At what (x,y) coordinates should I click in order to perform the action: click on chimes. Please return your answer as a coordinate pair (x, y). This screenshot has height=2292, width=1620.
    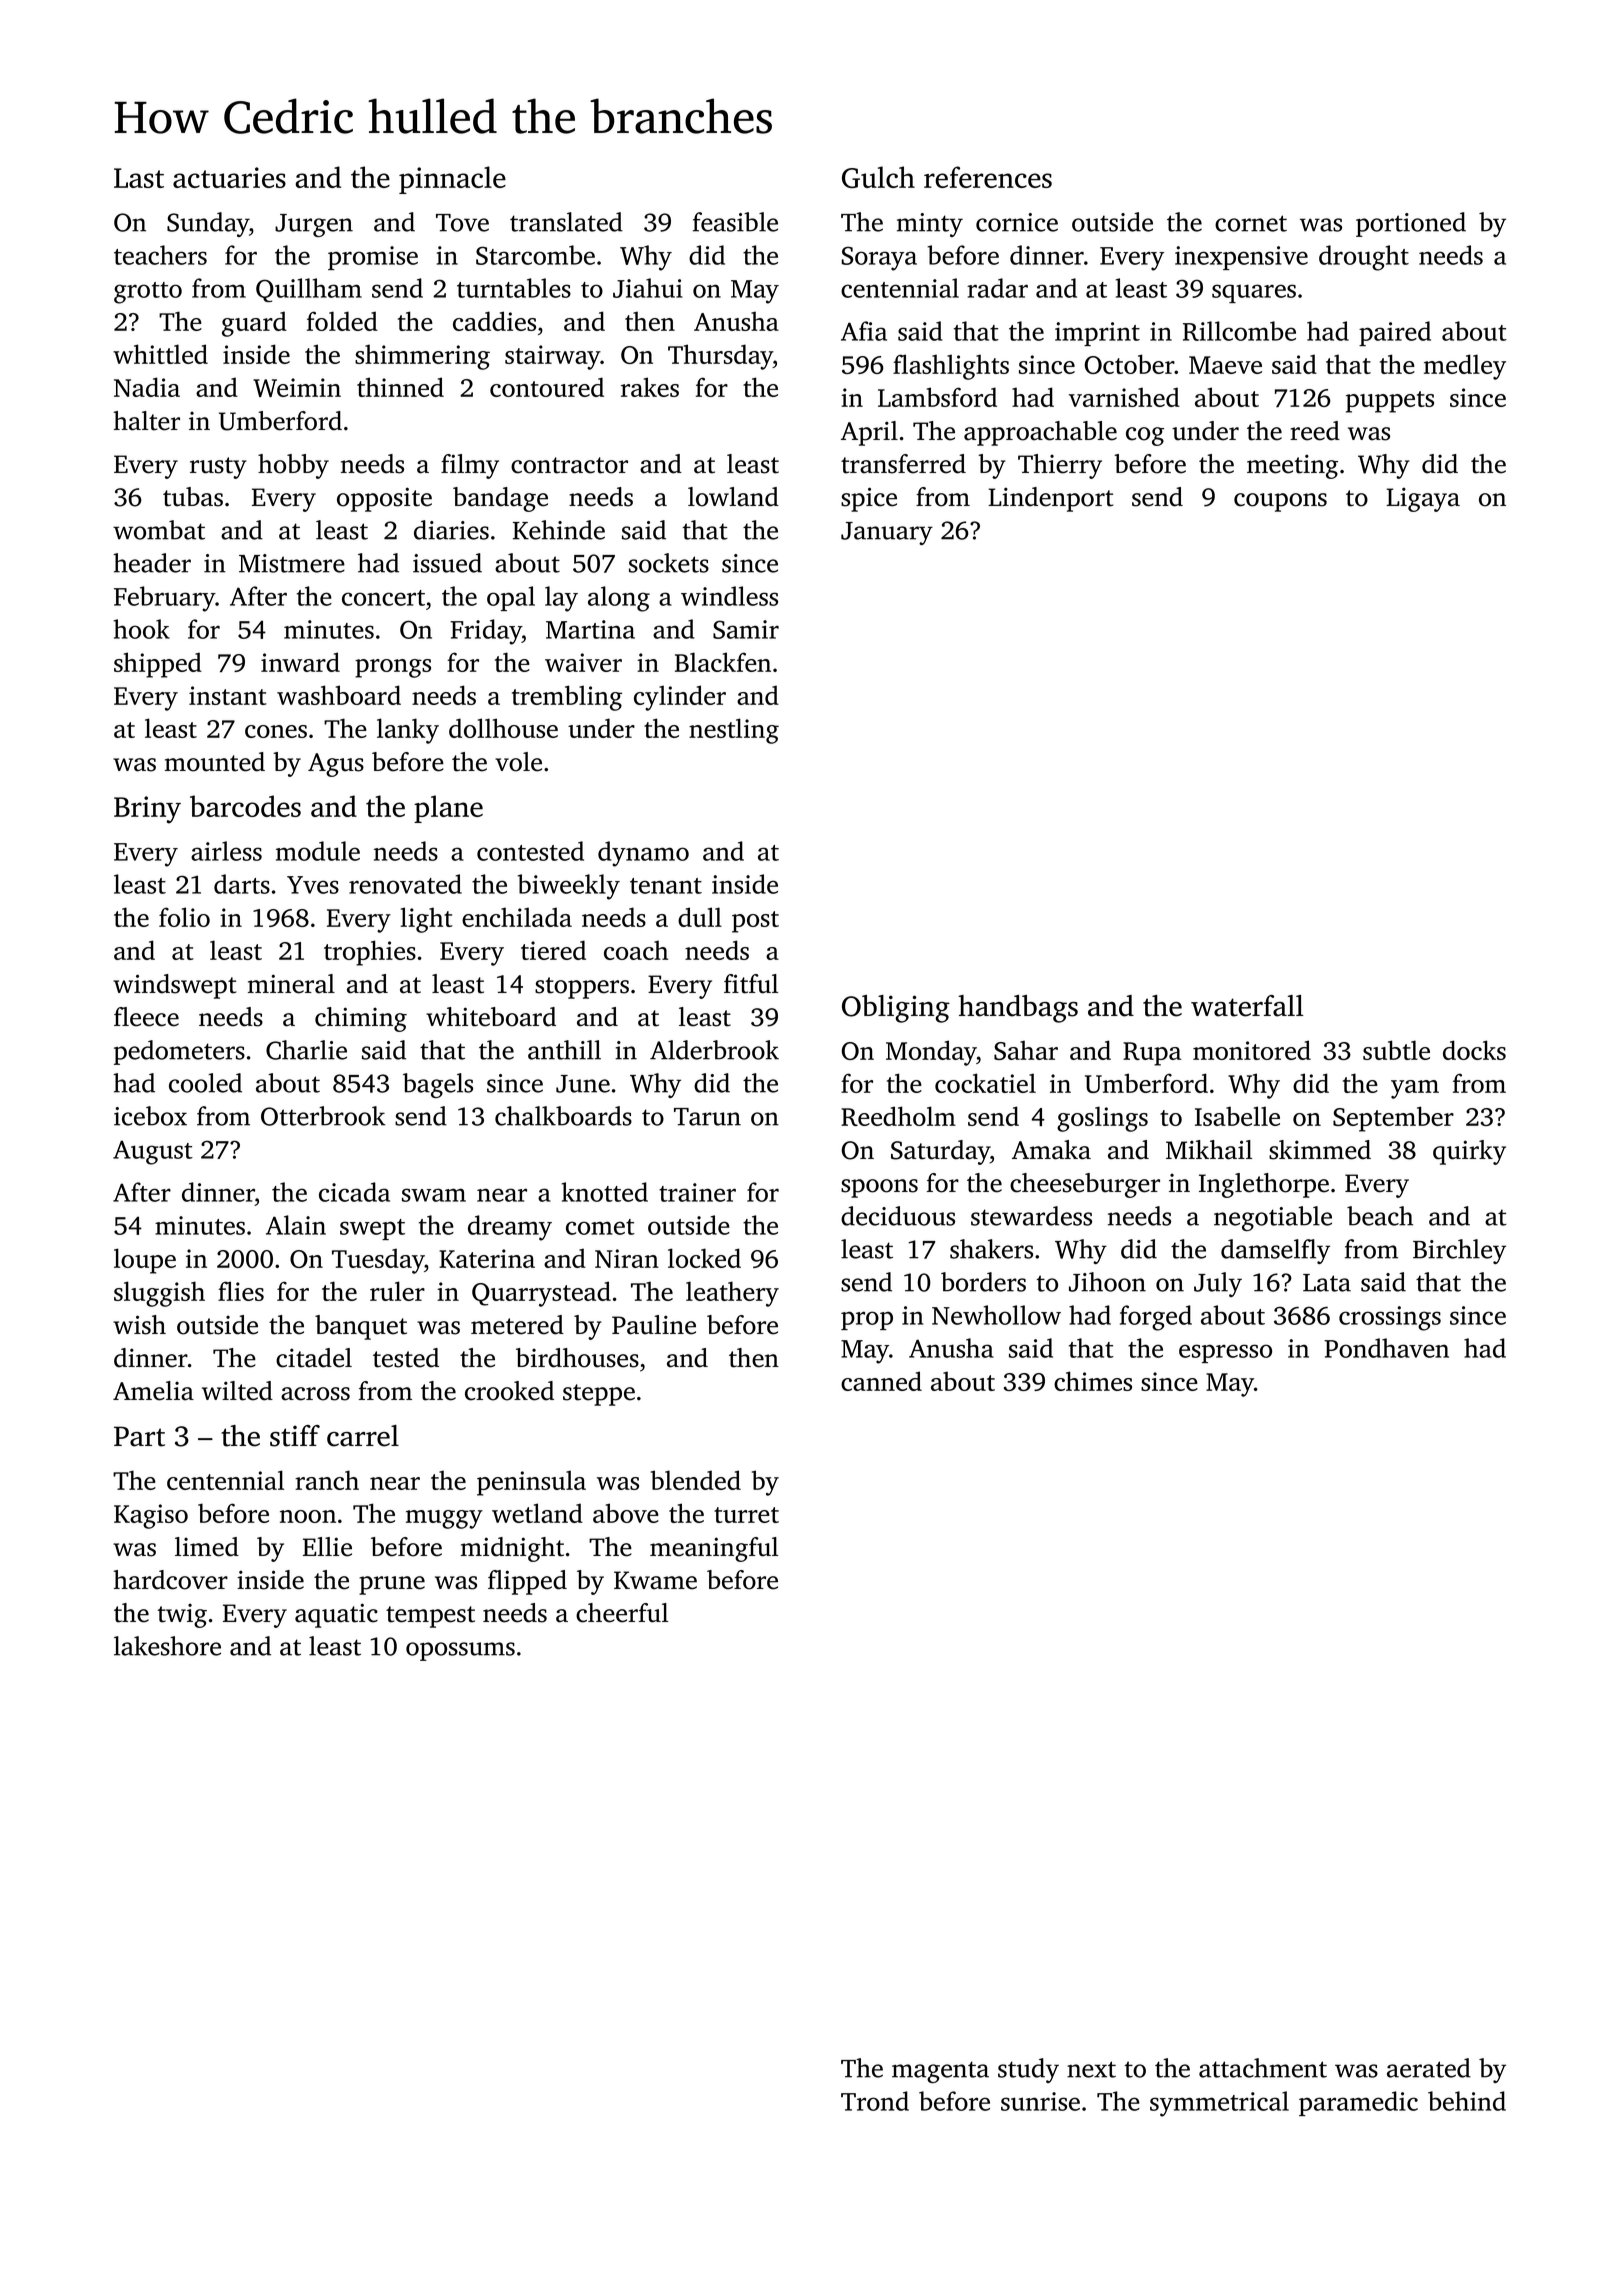
    Looking at the image, I should click on (1093, 1381).
